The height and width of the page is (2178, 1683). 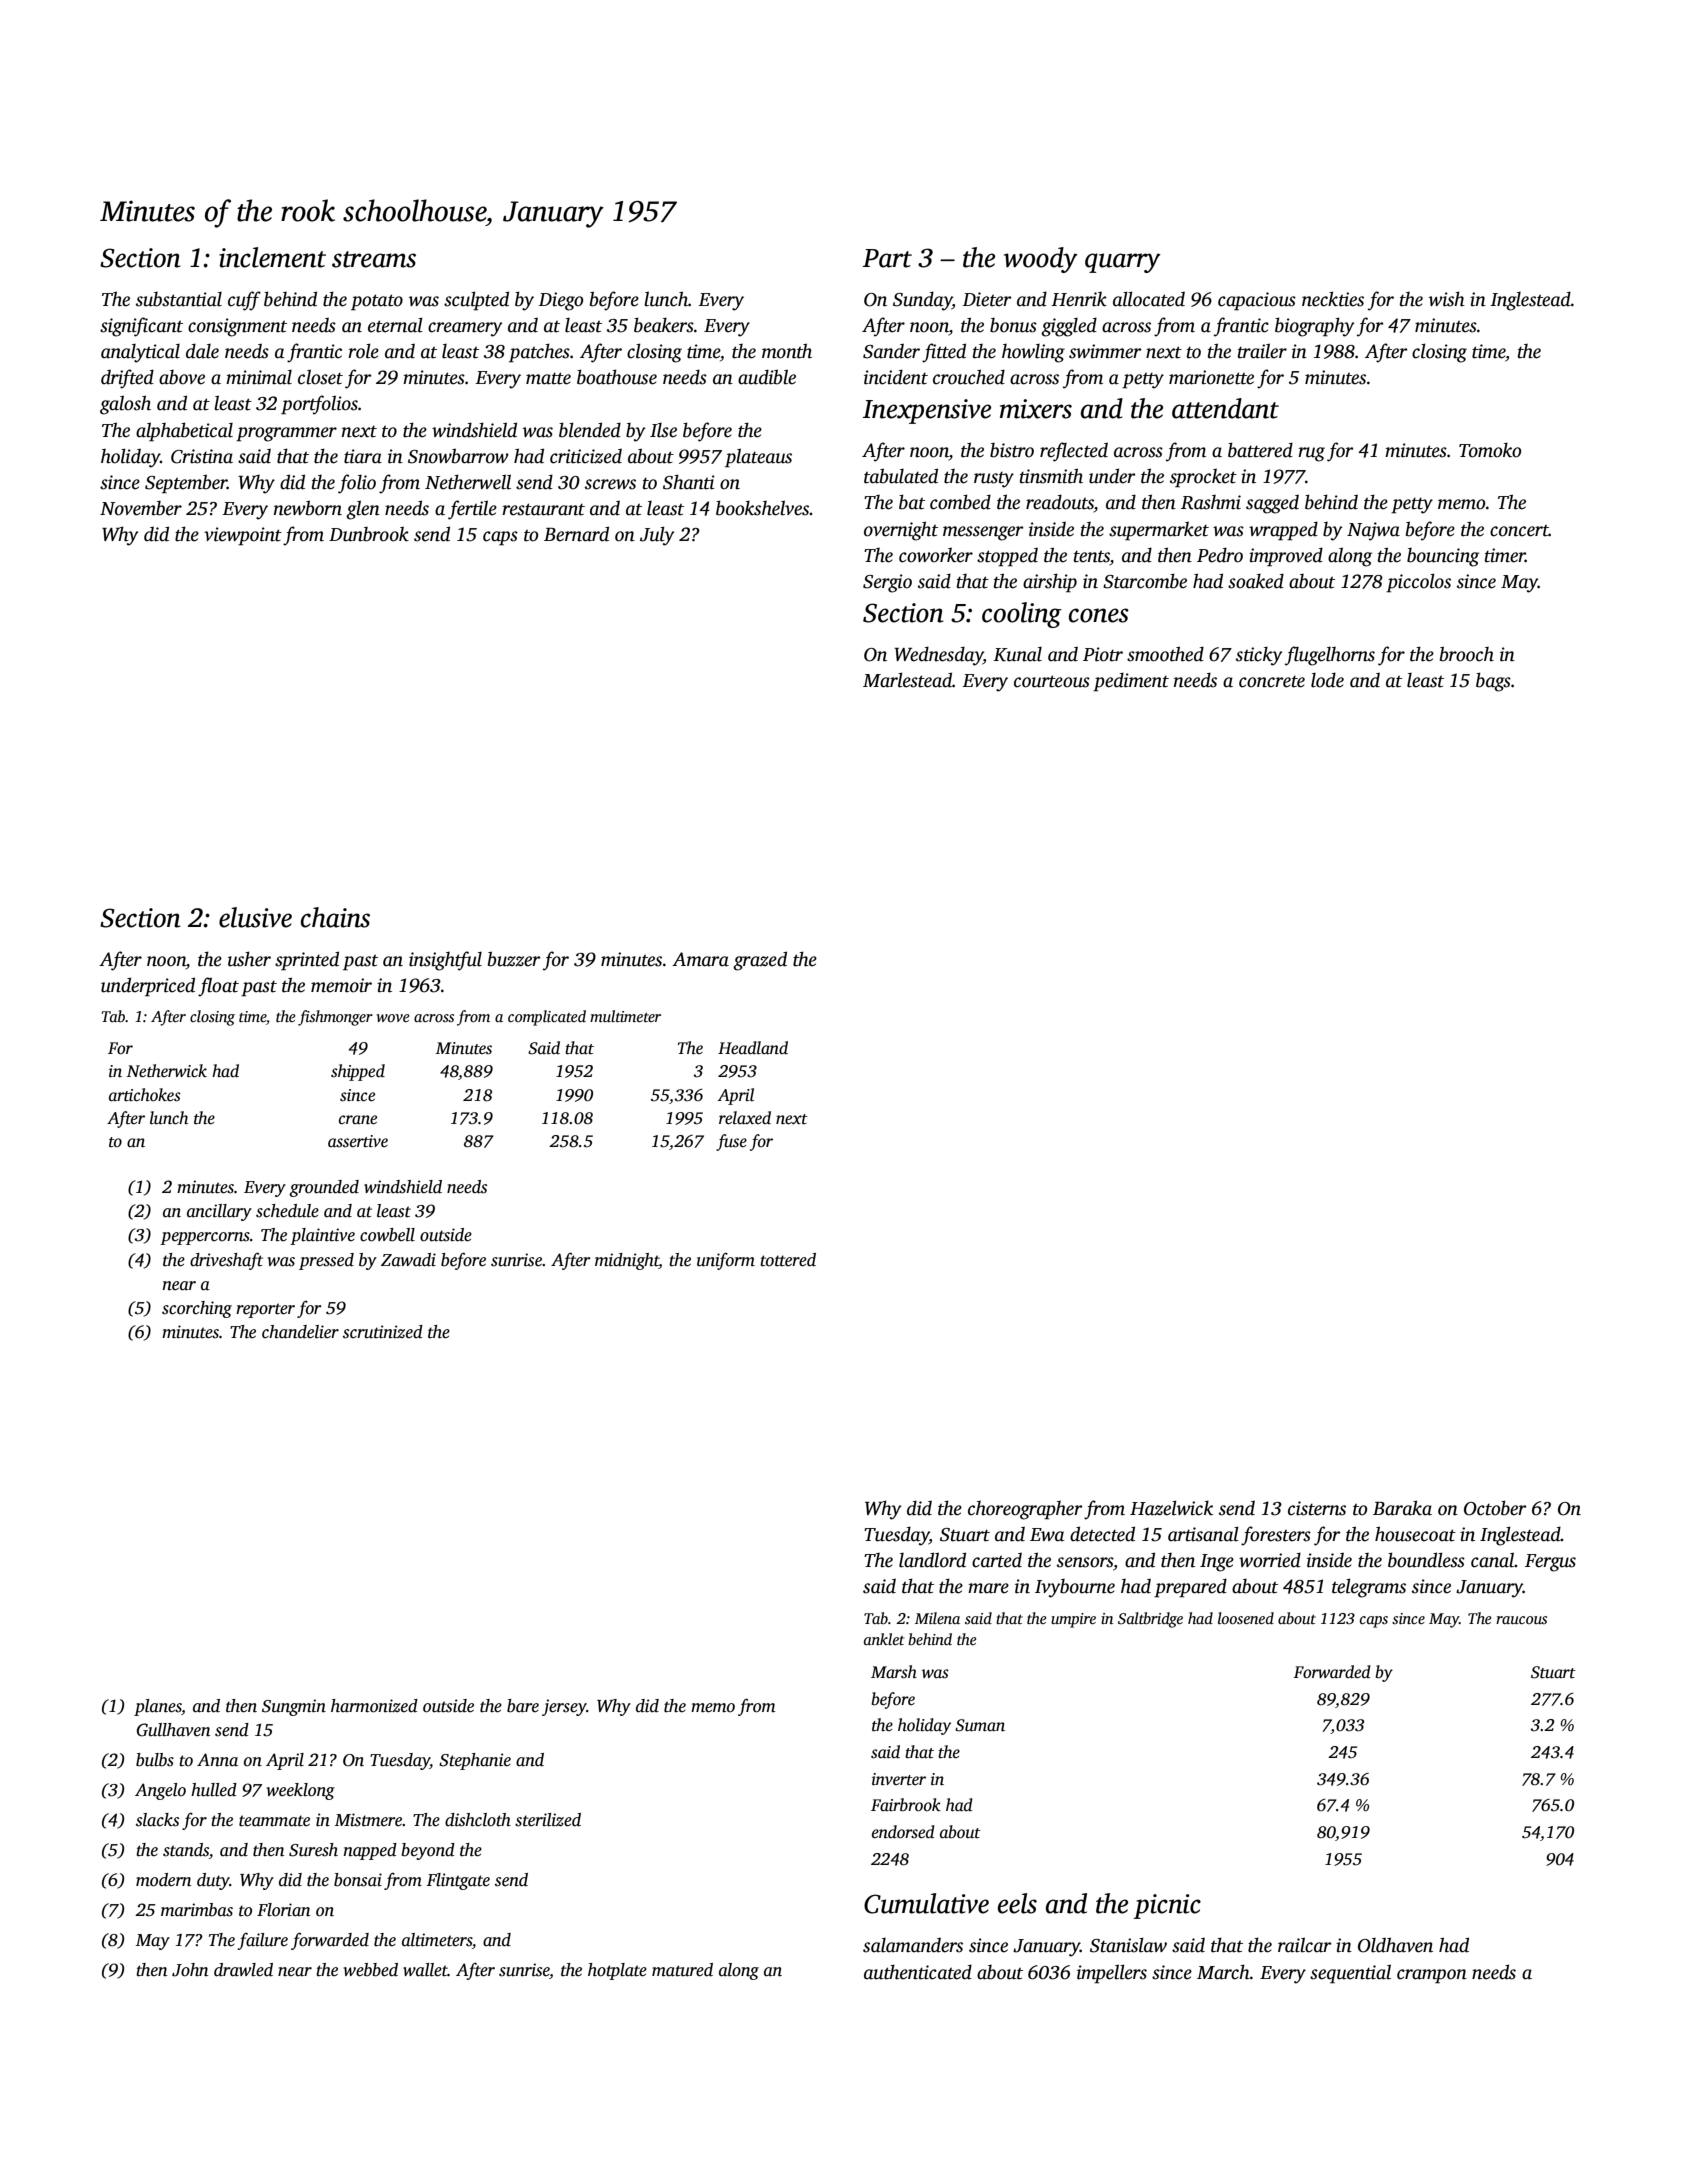 What do you see at coordinates (1025, 1510) in the page?
I see `choreographer` at bounding box center [1025, 1510].
